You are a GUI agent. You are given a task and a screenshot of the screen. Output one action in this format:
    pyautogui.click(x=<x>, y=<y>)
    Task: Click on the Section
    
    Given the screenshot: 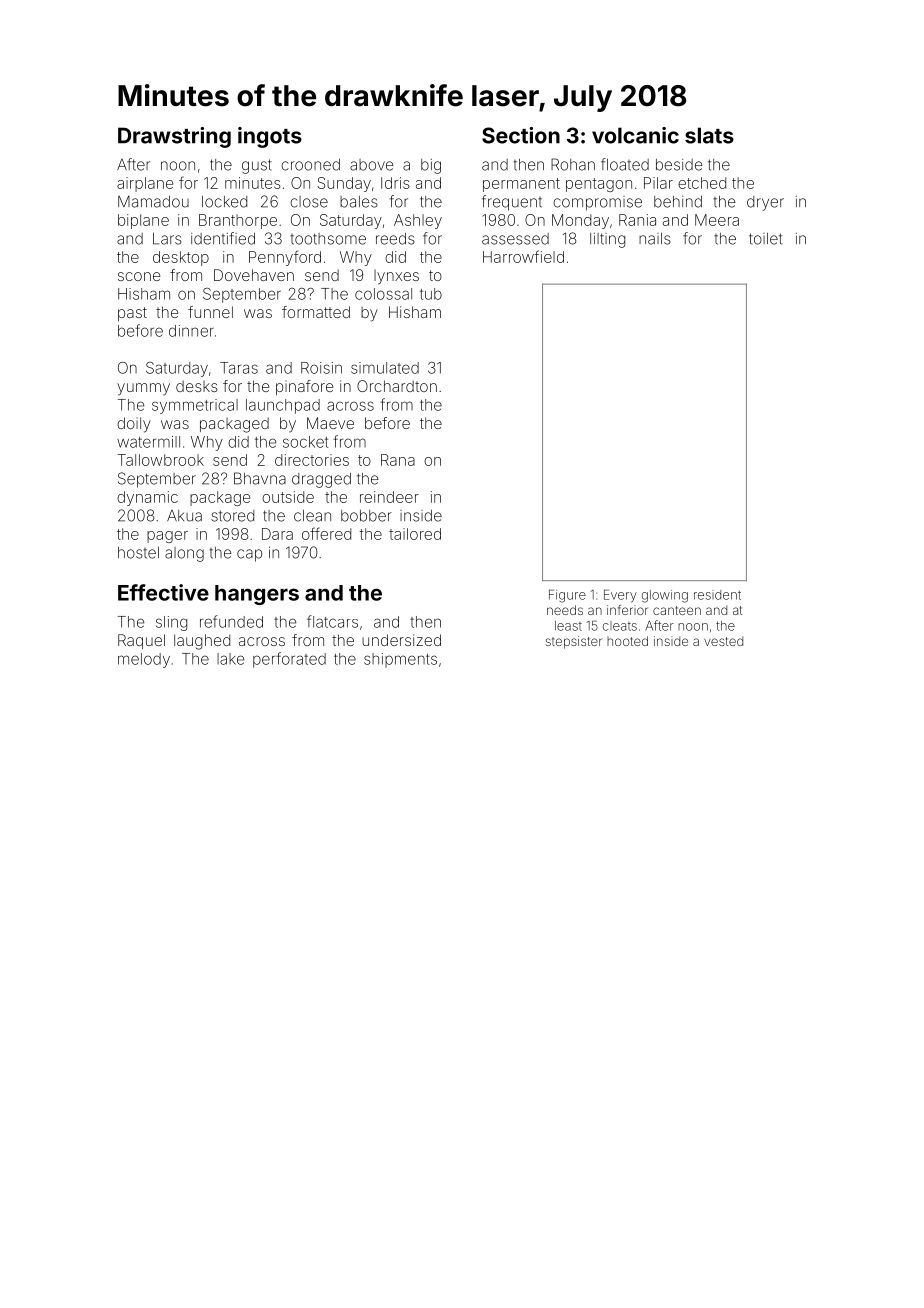 What is the action you would take?
    pyautogui.click(x=521, y=135)
